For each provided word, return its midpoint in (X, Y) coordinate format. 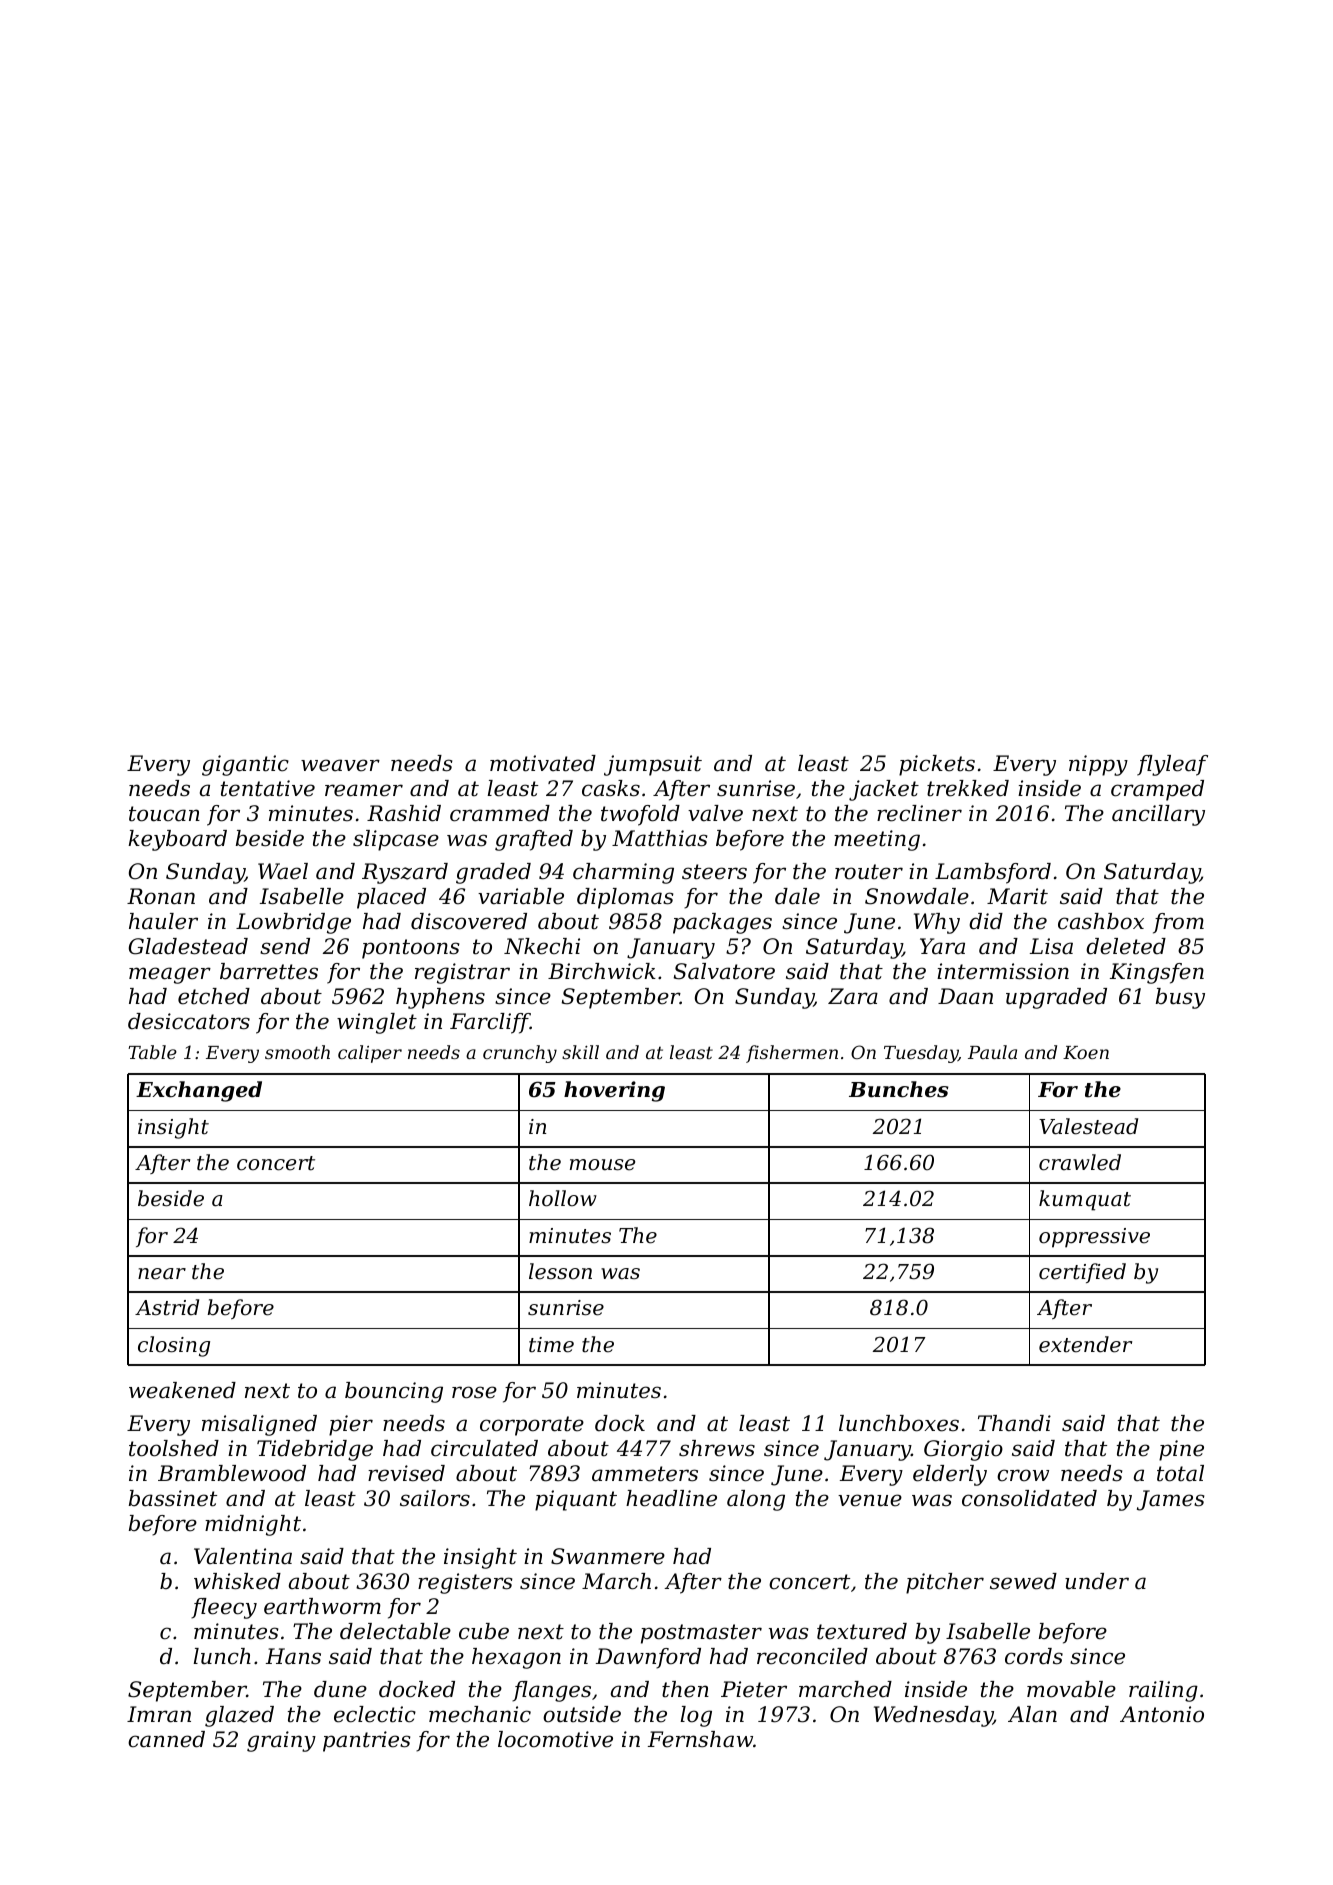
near (162, 1274)
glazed (239, 1716)
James (1171, 1500)
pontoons (411, 949)
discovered (469, 921)
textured (862, 1631)
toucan (164, 814)
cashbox (1101, 921)
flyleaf (1172, 765)
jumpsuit (653, 765)
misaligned (259, 1425)
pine (1181, 1450)
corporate (532, 1426)
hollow (563, 1198)
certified (1082, 1273)
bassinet (173, 1498)
